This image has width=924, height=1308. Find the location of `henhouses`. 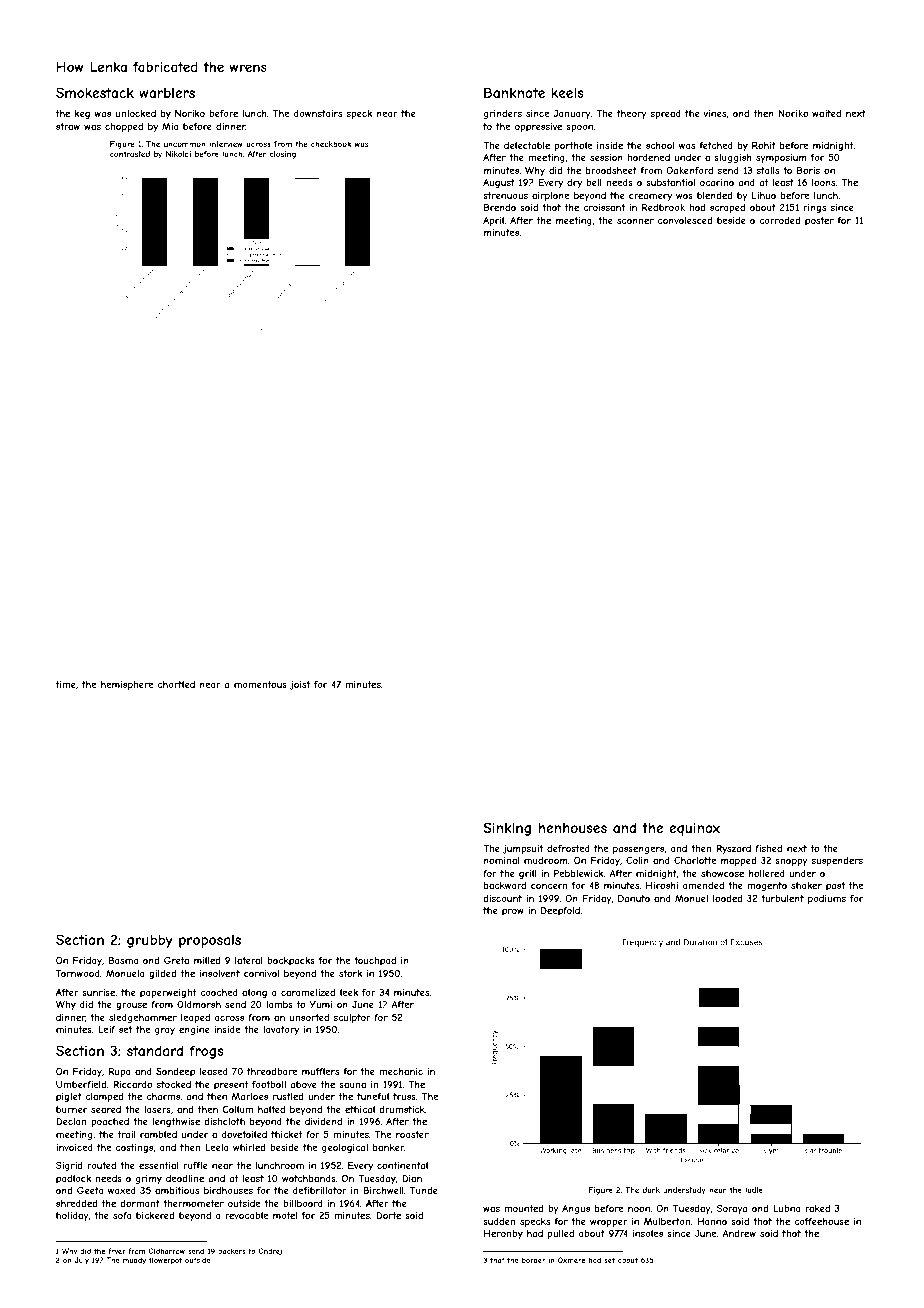

henhouses is located at coordinates (573, 828).
